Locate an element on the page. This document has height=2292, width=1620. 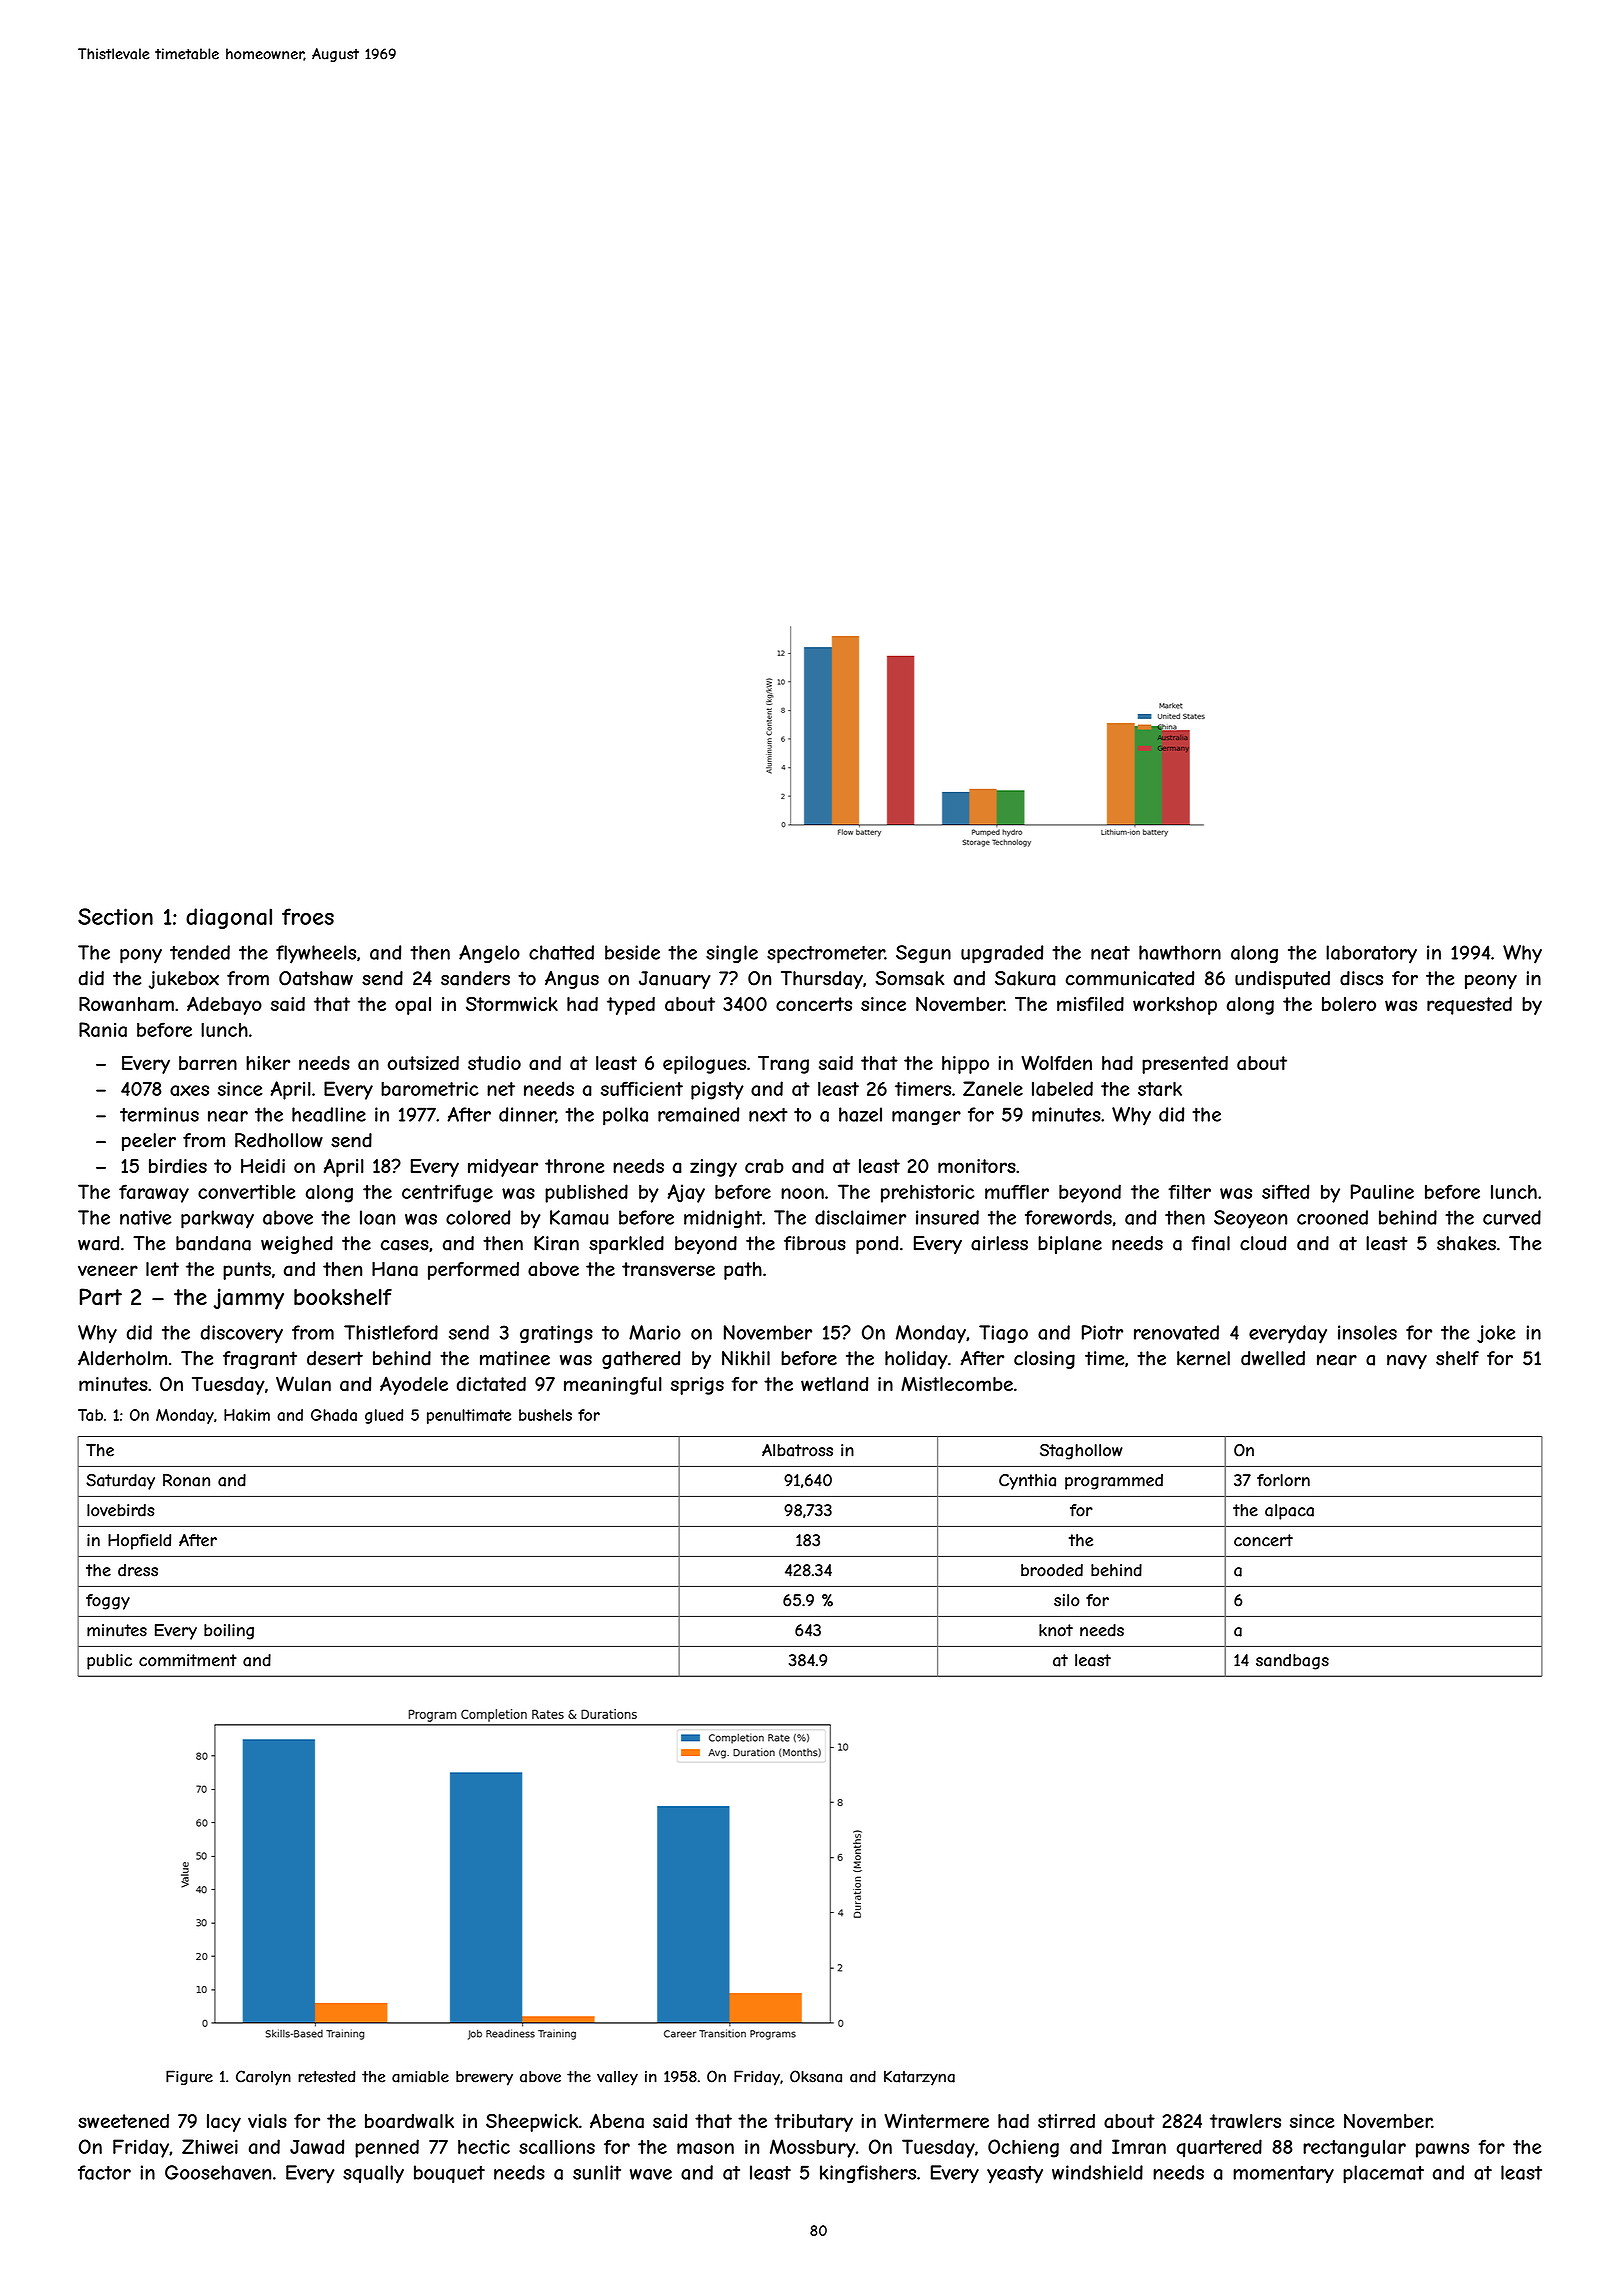
forlorn is located at coordinates (1283, 1480).
